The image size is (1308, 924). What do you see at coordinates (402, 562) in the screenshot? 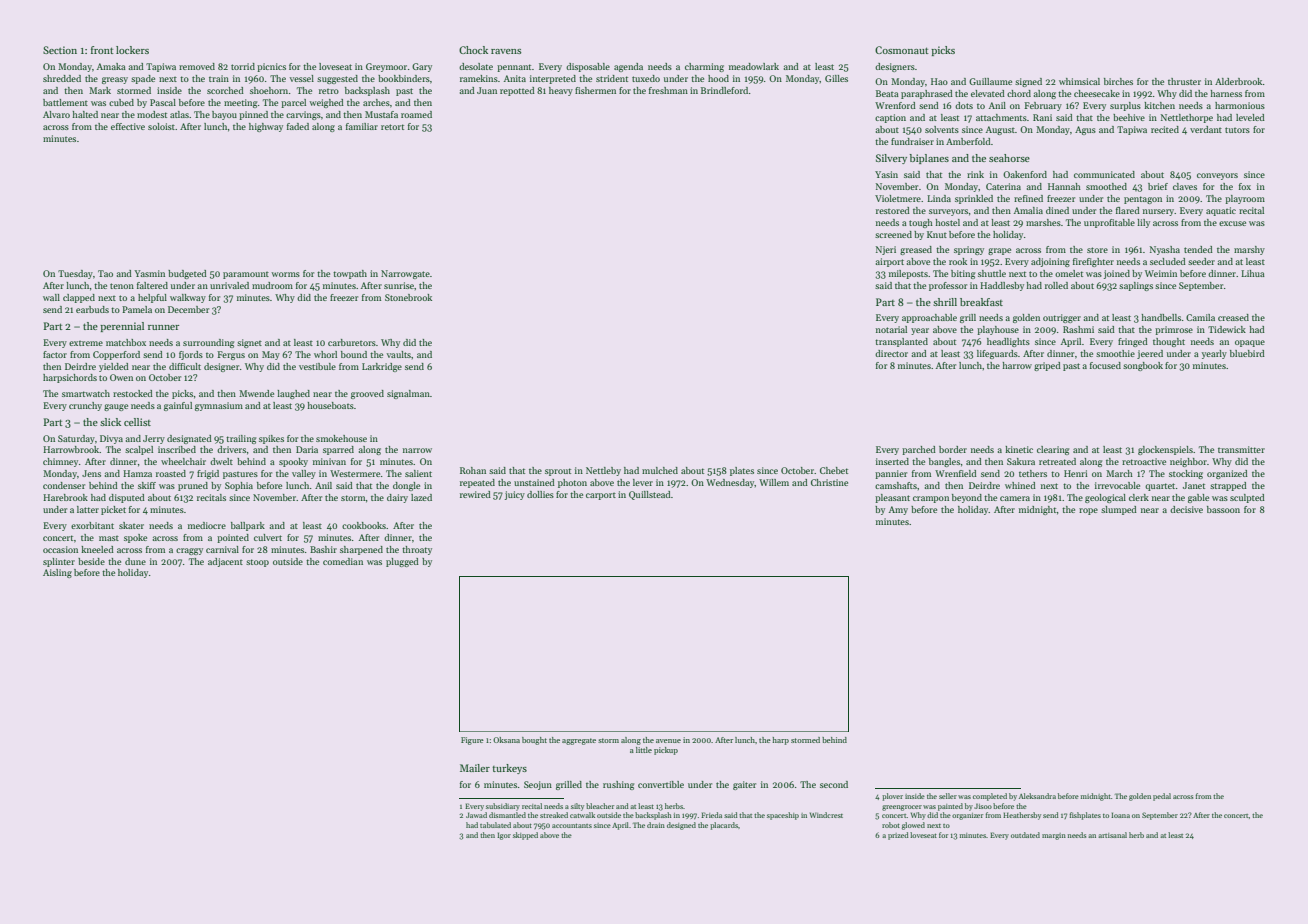
I see `plugged` at bounding box center [402, 562].
